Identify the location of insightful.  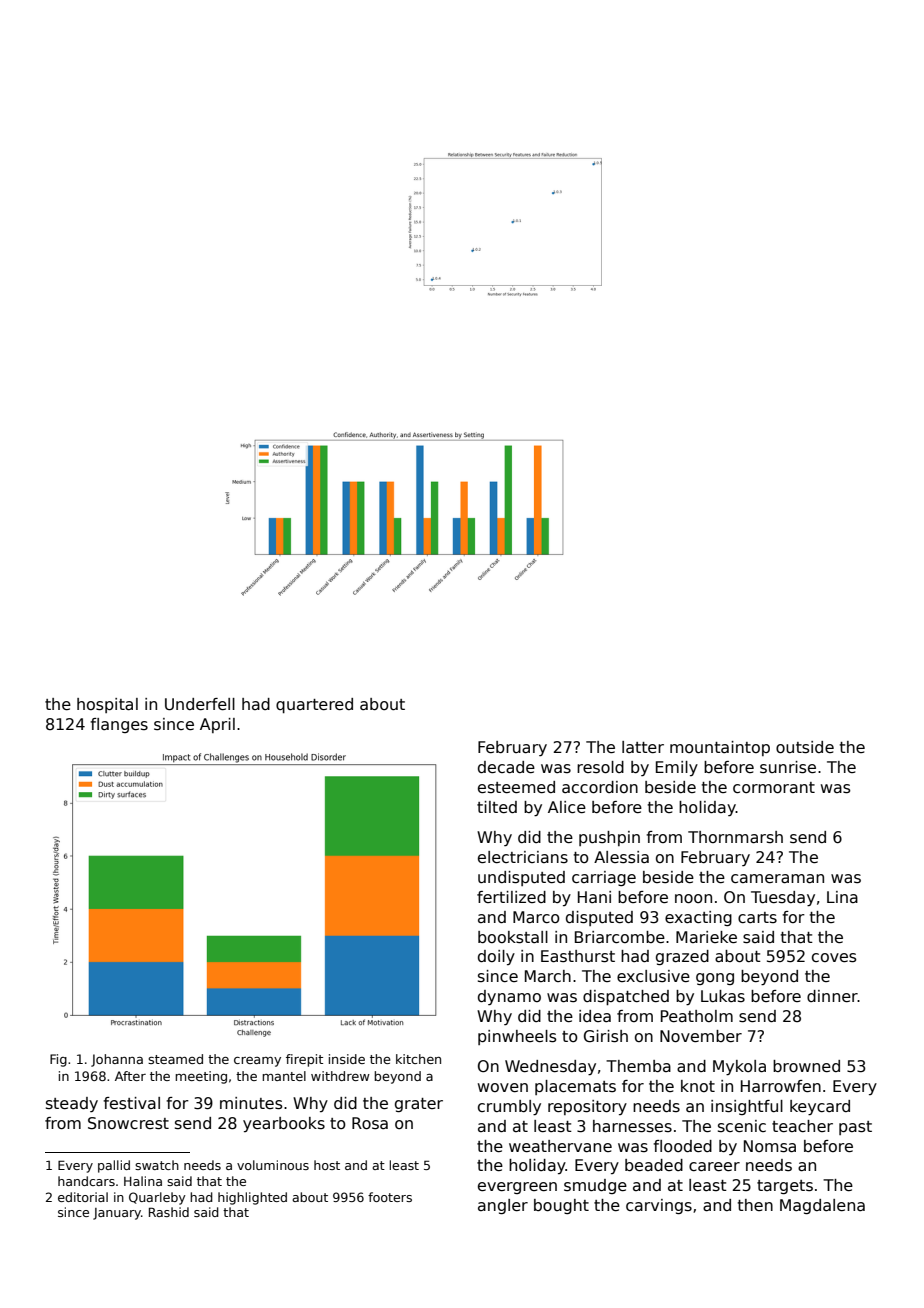
(747, 1107).
